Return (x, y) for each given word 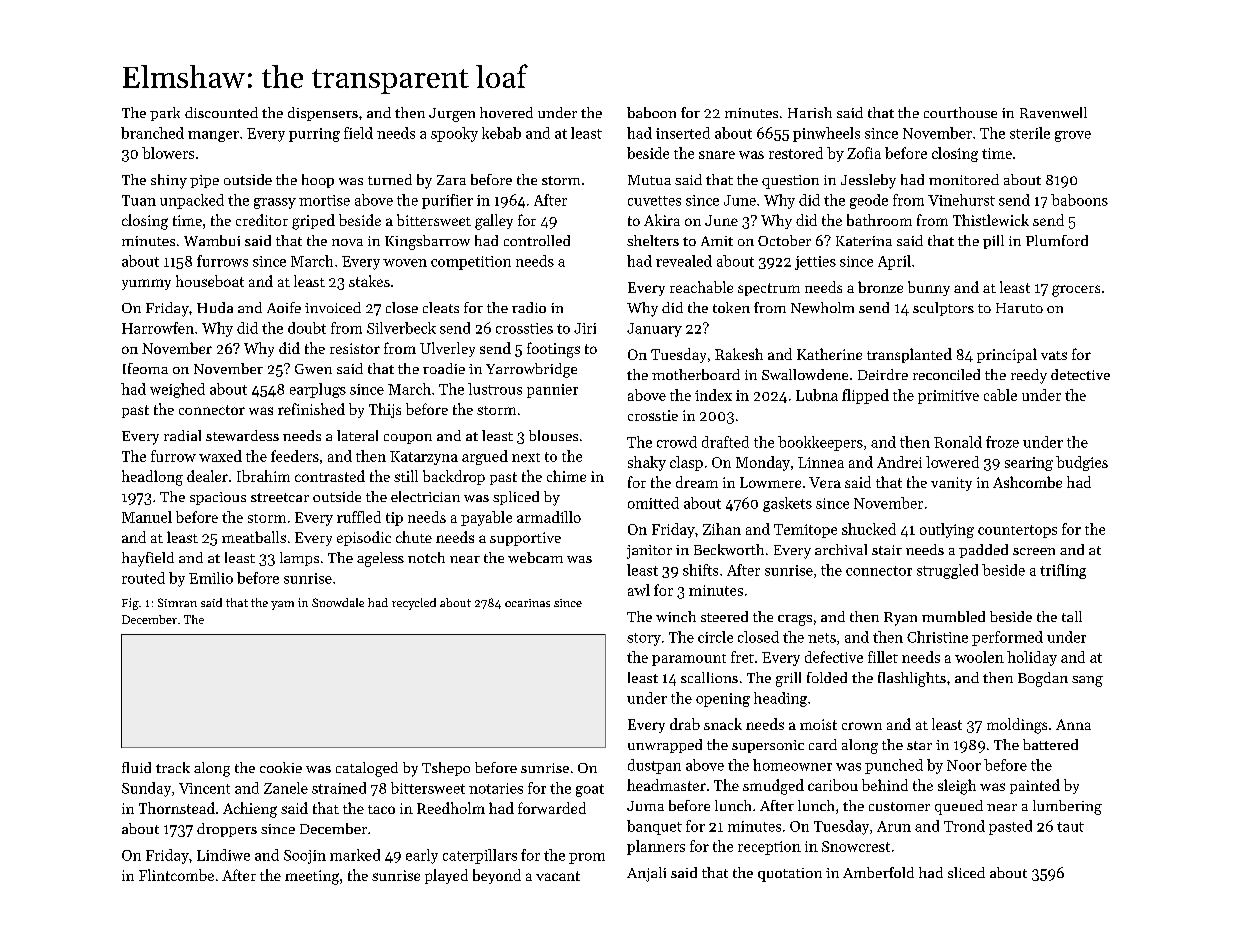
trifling (1063, 571)
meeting (312, 877)
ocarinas (527, 603)
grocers (1076, 291)
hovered (506, 112)
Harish (810, 112)
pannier (552, 391)
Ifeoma (145, 368)
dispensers (323, 114)
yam (282, 605)
